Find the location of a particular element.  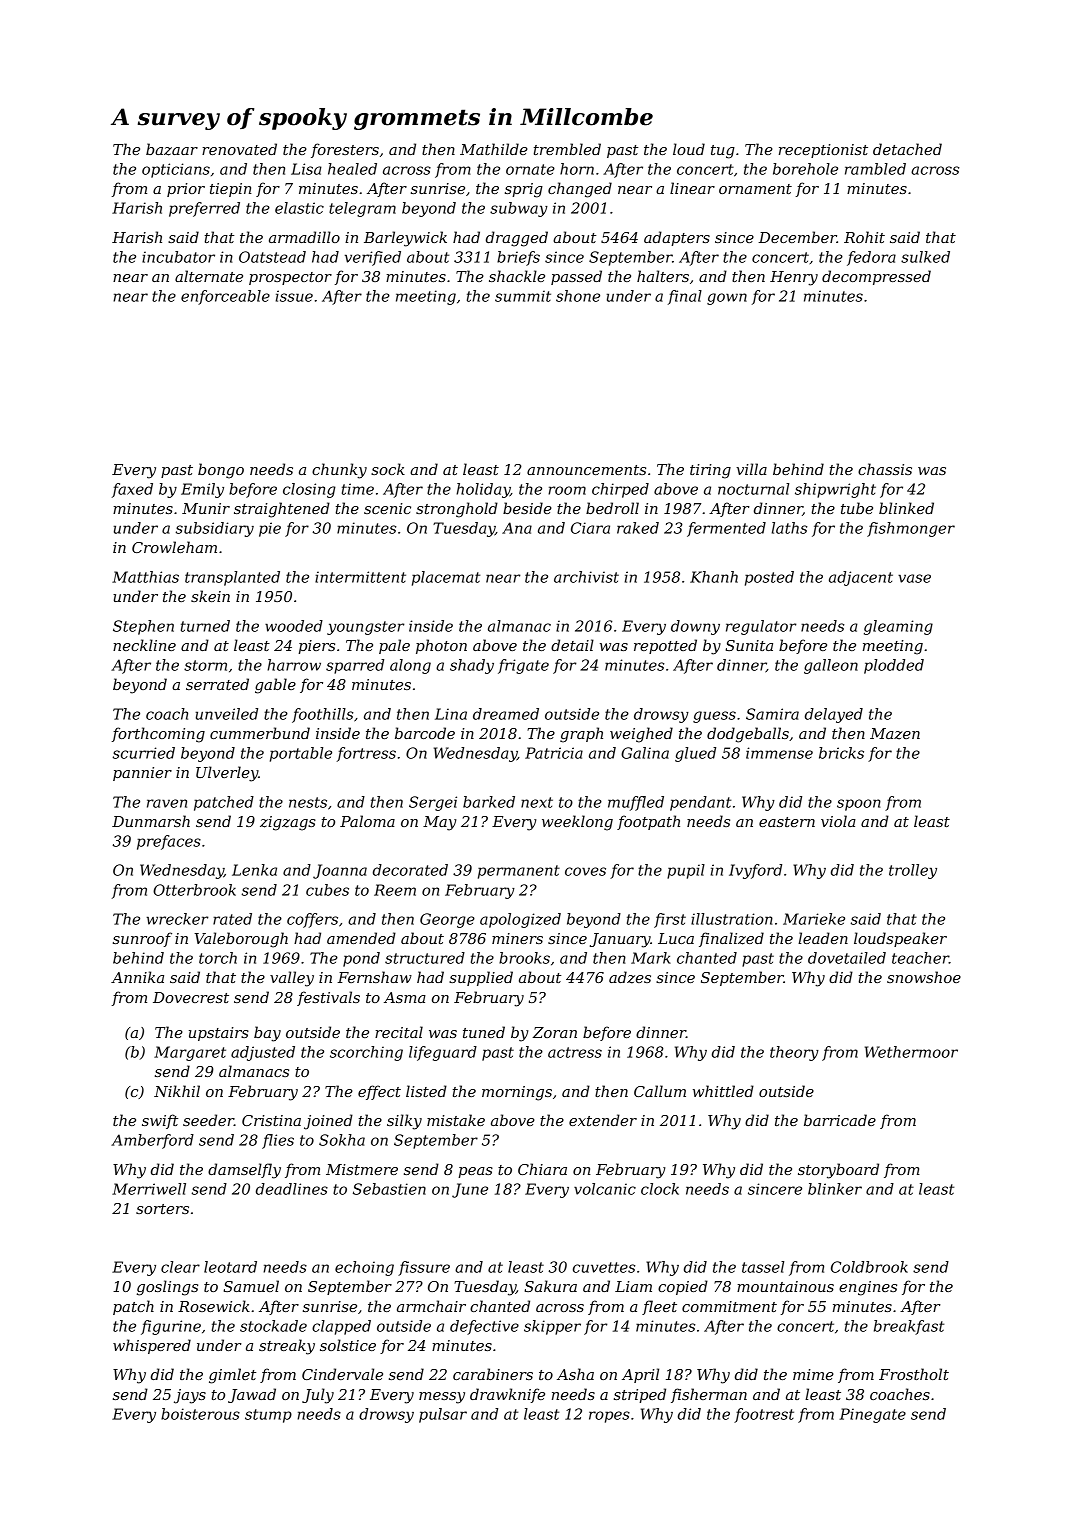

Mathilde is located at coordinates (494, 149).
